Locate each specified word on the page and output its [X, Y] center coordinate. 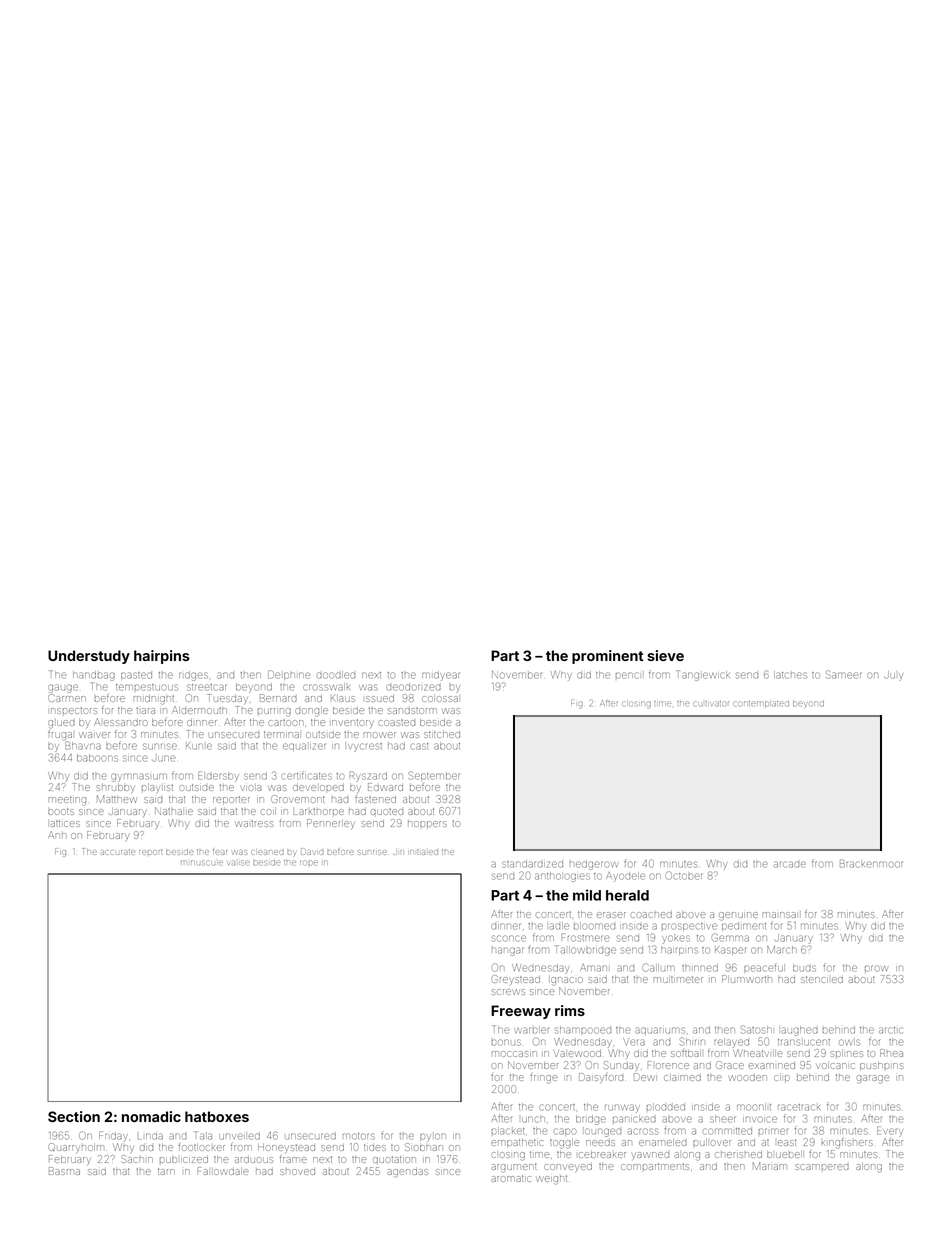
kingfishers [847, 1143]
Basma [64, 1171]
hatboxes [217, 1116]
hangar [507, 951]
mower [379, 735]
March [782, 950]
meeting [67, 800]
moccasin [514, 1054]
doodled [336, 675]
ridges [193, 676]
